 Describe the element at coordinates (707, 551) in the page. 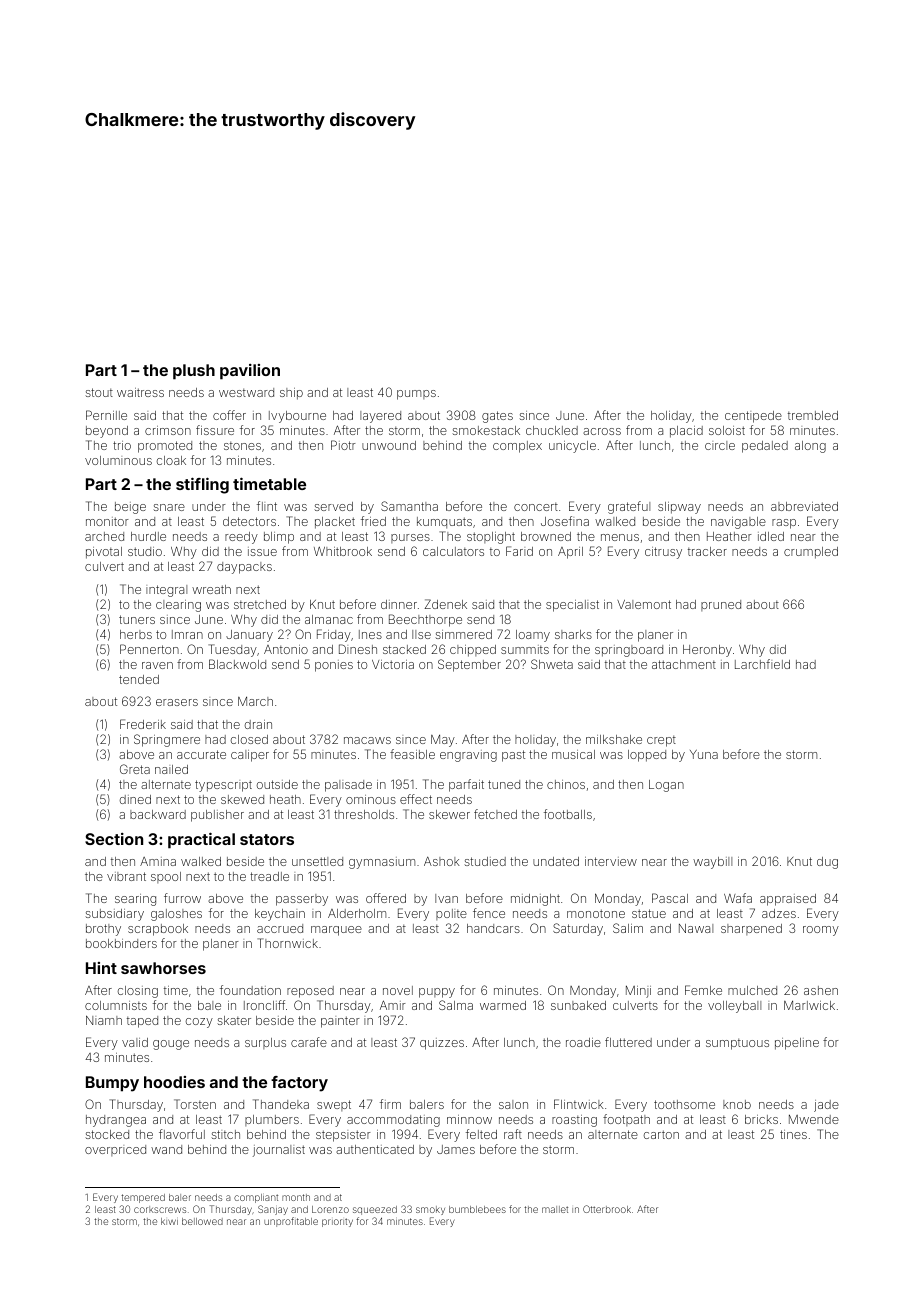

I see `tracker` at that location.
